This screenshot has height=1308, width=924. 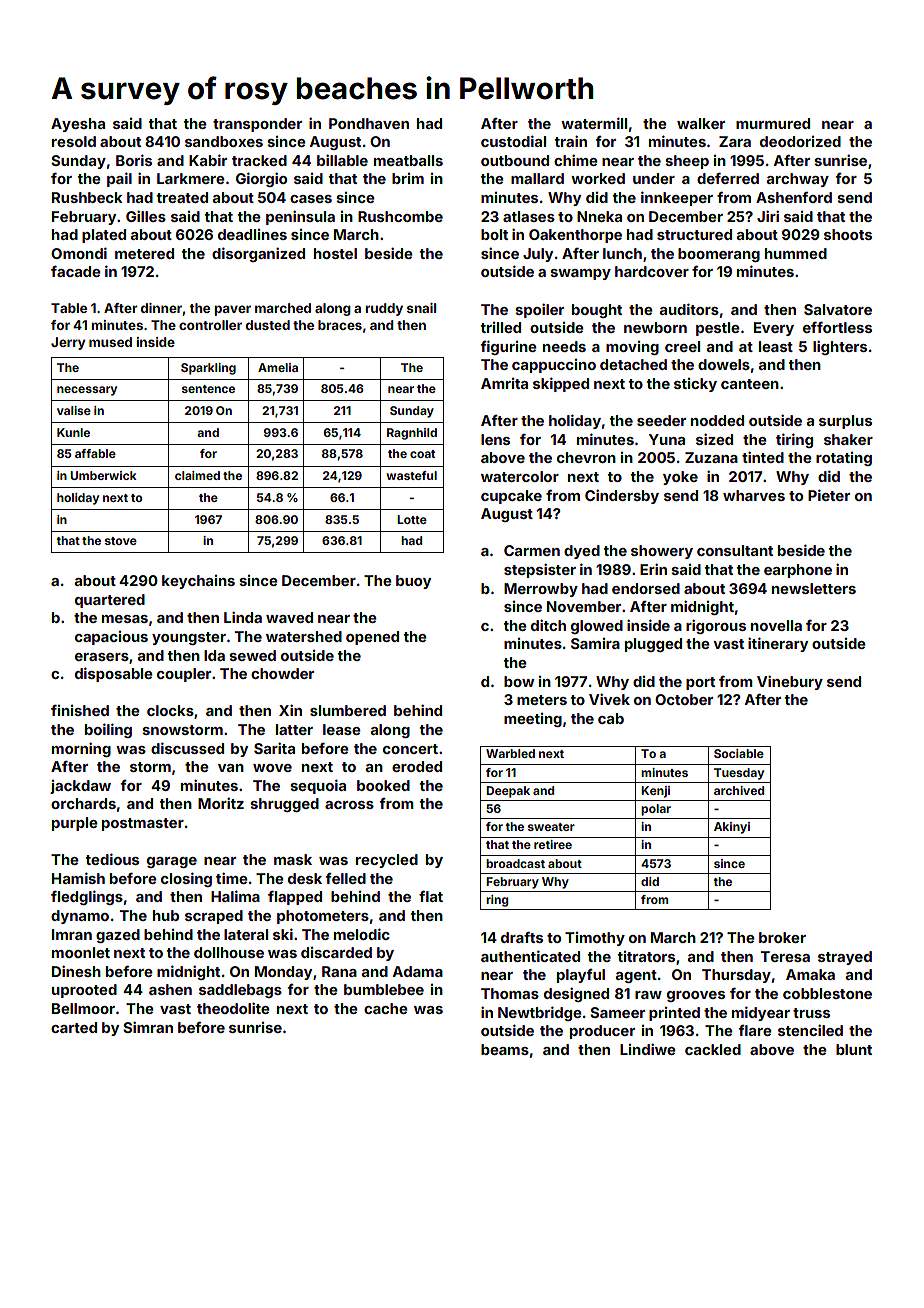 I want to click on Sparkling, so click(x=208, y=369).
